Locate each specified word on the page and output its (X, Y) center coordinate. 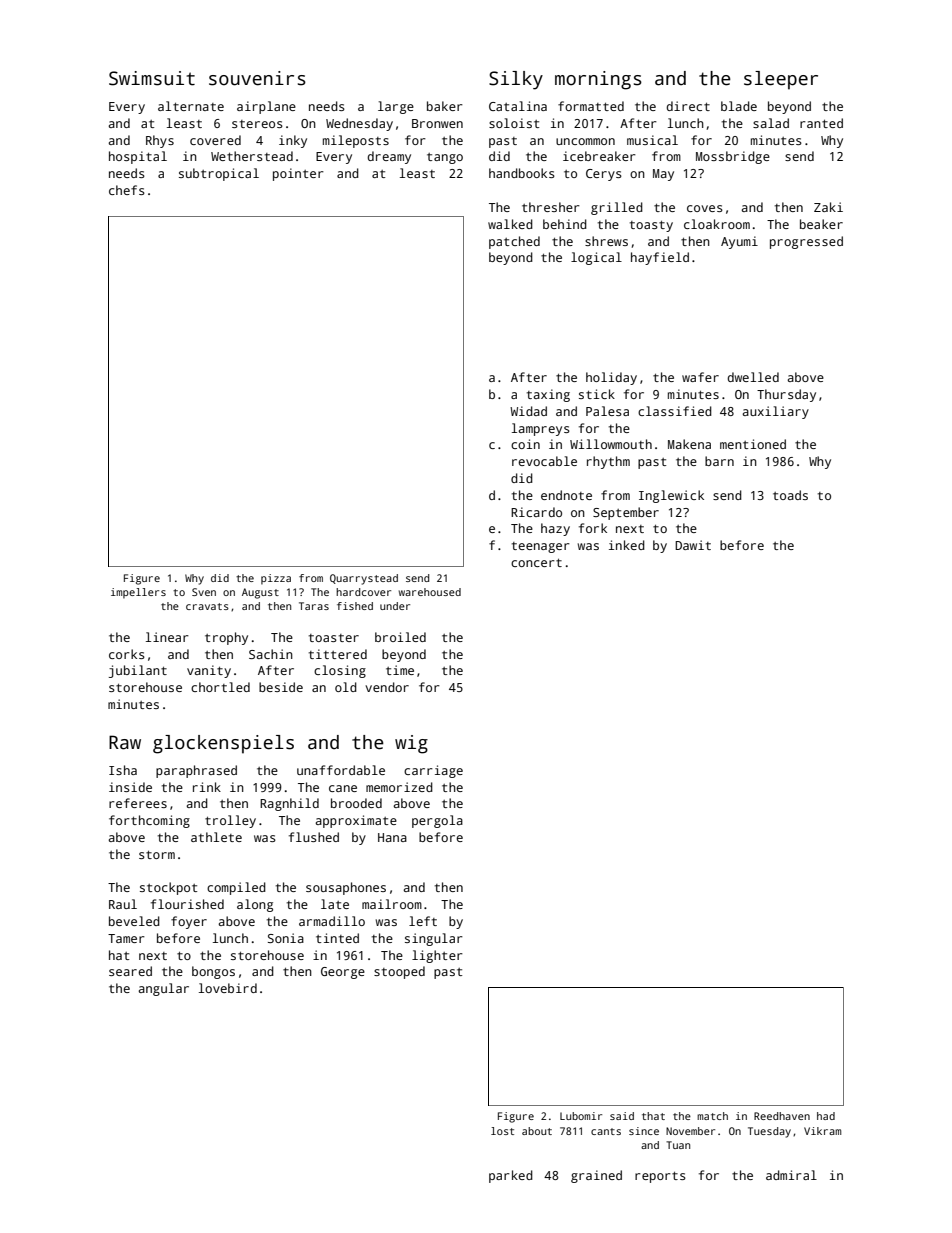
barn (719, 461)
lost (502, 1131)
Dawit (693, 545)
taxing (548, 395)
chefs (127, 190)
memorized (399, 787)
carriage (433, 771)
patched (514, 242)
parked (511, 1176)
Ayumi (739, 242)
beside (281, 687)
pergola (437, 821)
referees (138, 803)
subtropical (219, 174)
